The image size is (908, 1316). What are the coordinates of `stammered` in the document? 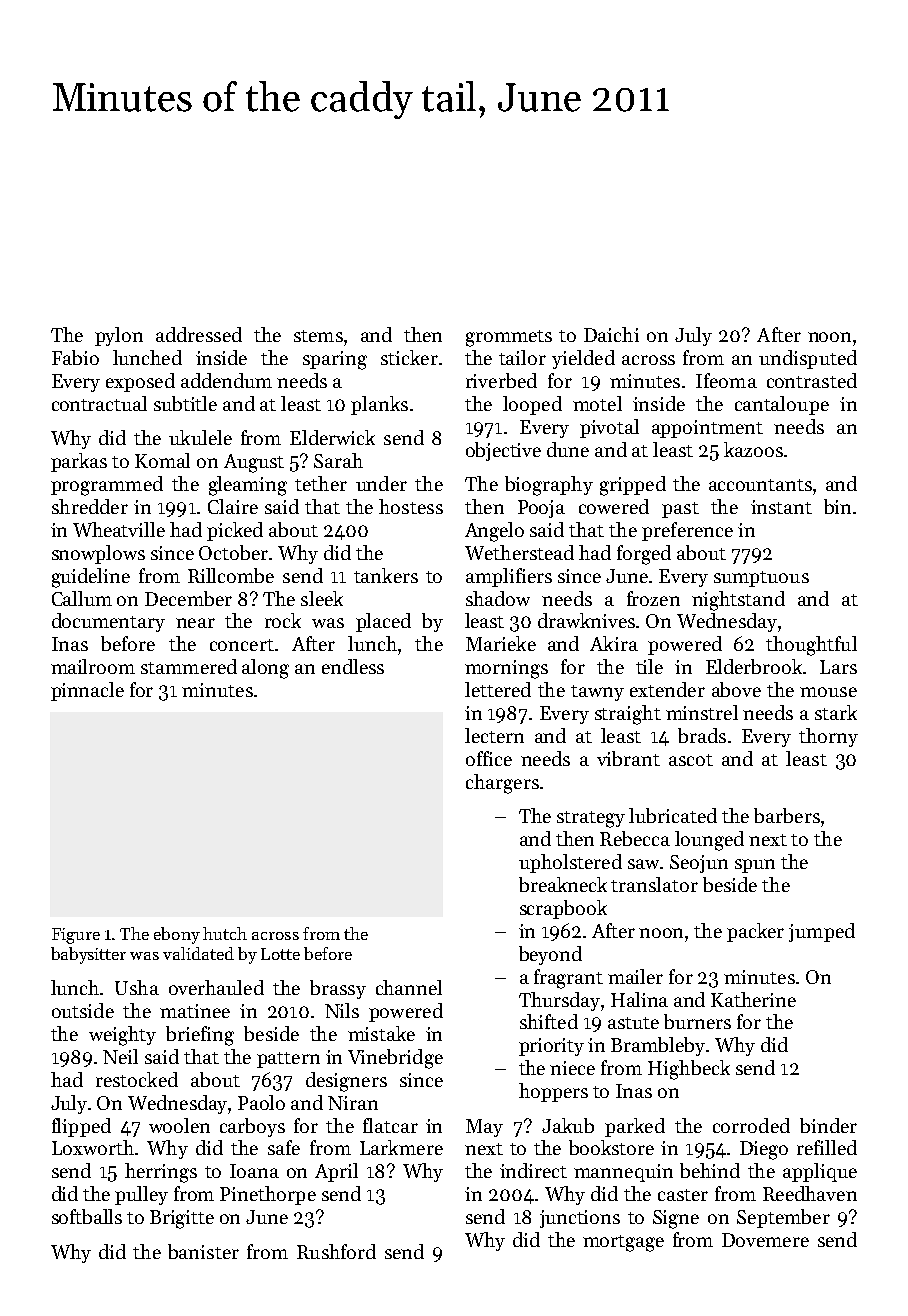 It's located at (189, 666).
